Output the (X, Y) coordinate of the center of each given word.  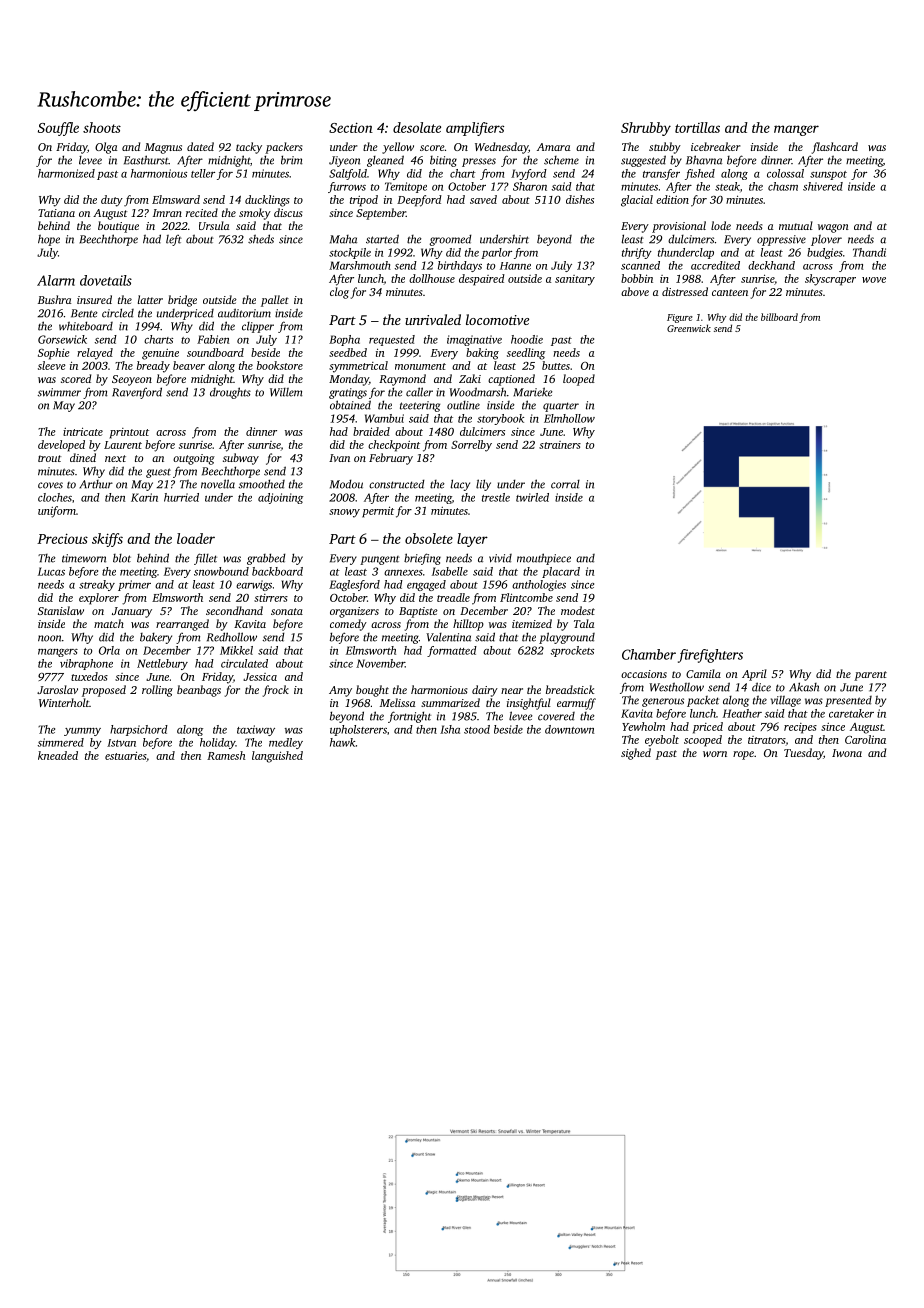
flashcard (835, 148)
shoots (102, 127)
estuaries (125, 755)
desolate (417, 127)
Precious (62, 538)
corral (565, 484)
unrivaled (433, 319)
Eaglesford (354, 585)
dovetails (106, 280)
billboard (779, 317)
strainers (560, 445)
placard (561, 572)
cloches (55, 497)
